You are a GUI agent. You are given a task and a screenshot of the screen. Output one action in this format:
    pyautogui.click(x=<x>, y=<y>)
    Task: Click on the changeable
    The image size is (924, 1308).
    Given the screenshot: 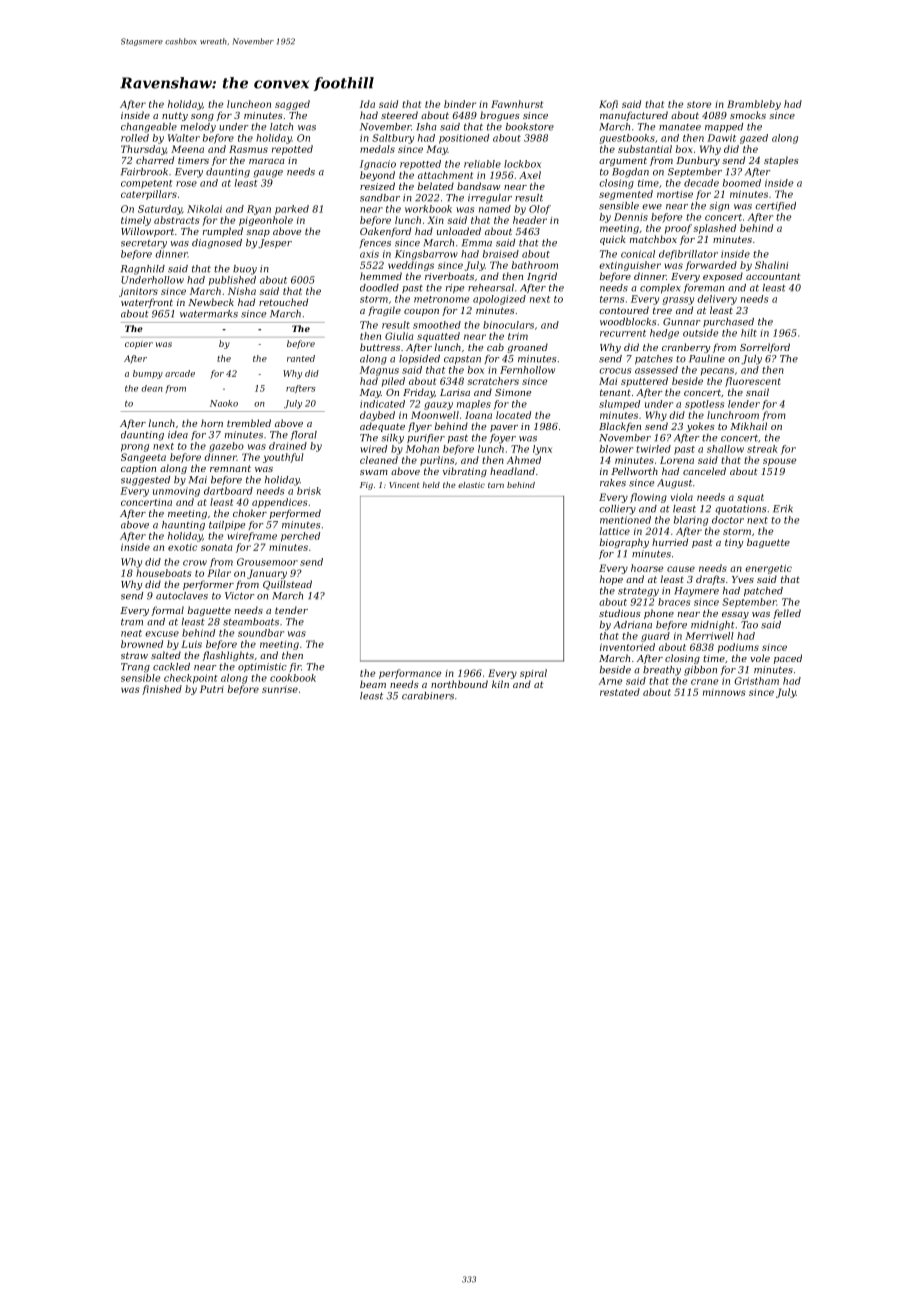 What is the action you would take?
    pyautogui.click(x=149, y=128)
